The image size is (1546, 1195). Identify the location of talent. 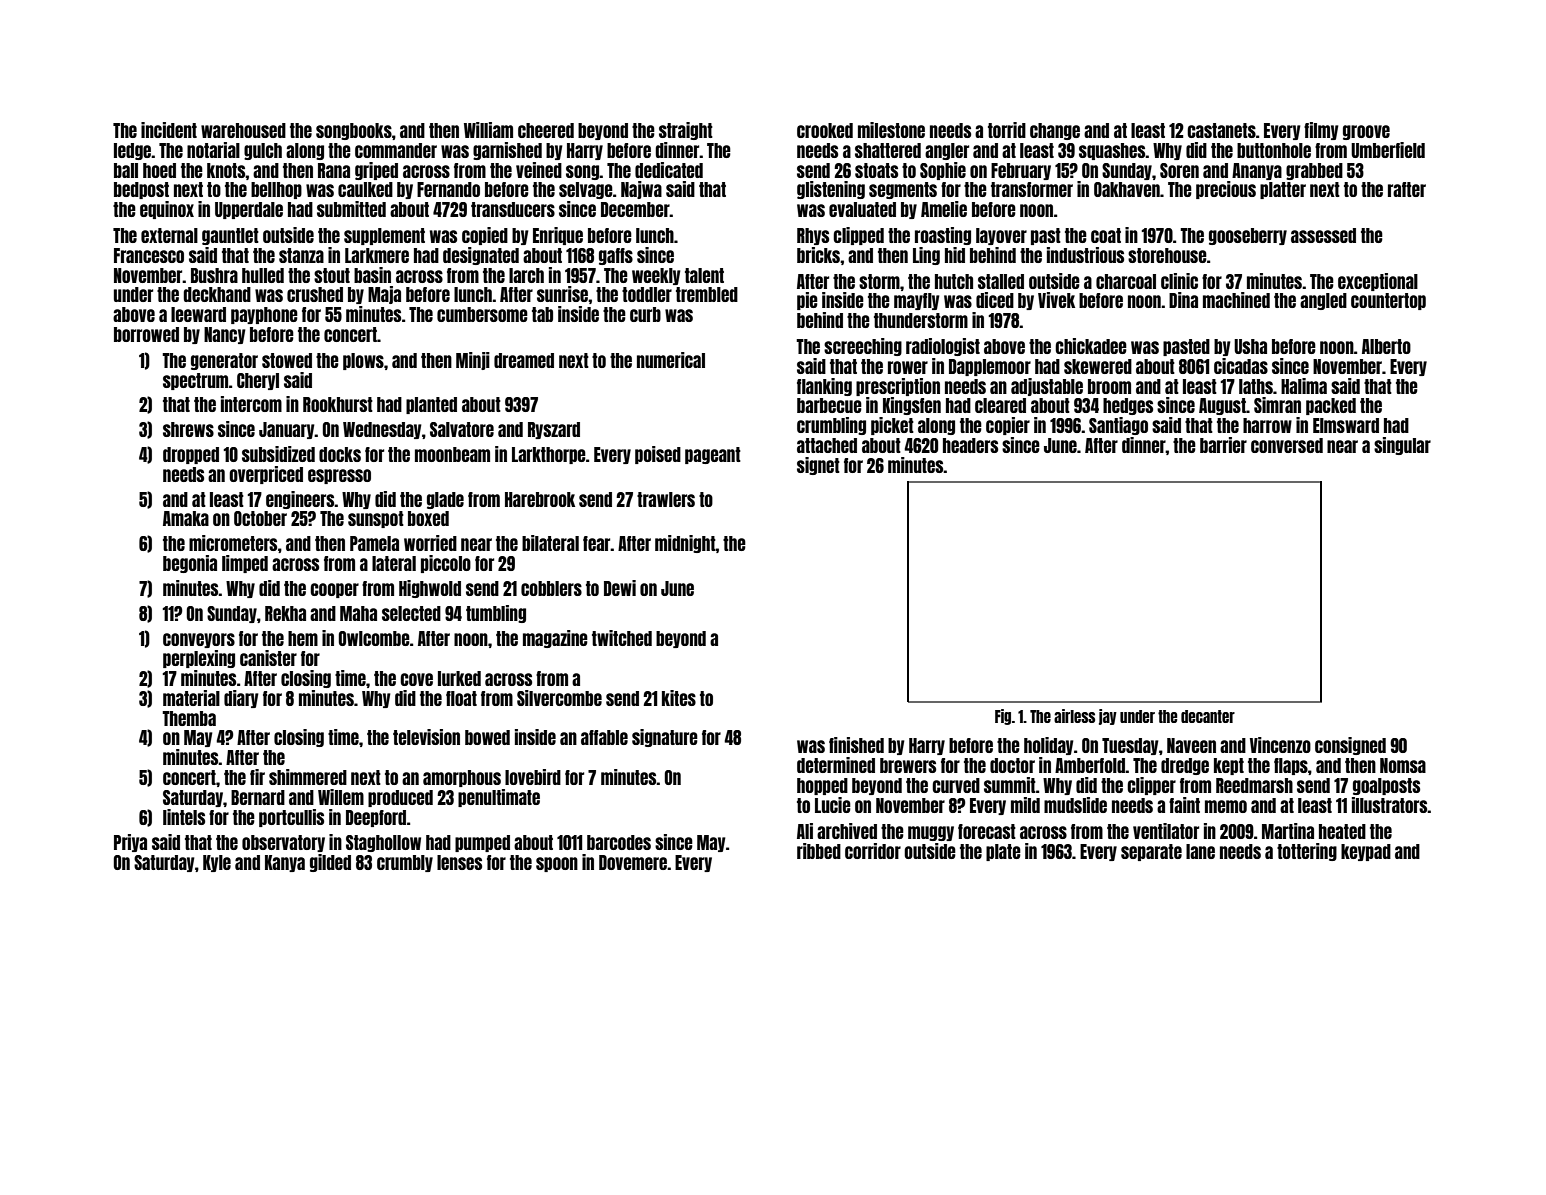
(704, 275).
